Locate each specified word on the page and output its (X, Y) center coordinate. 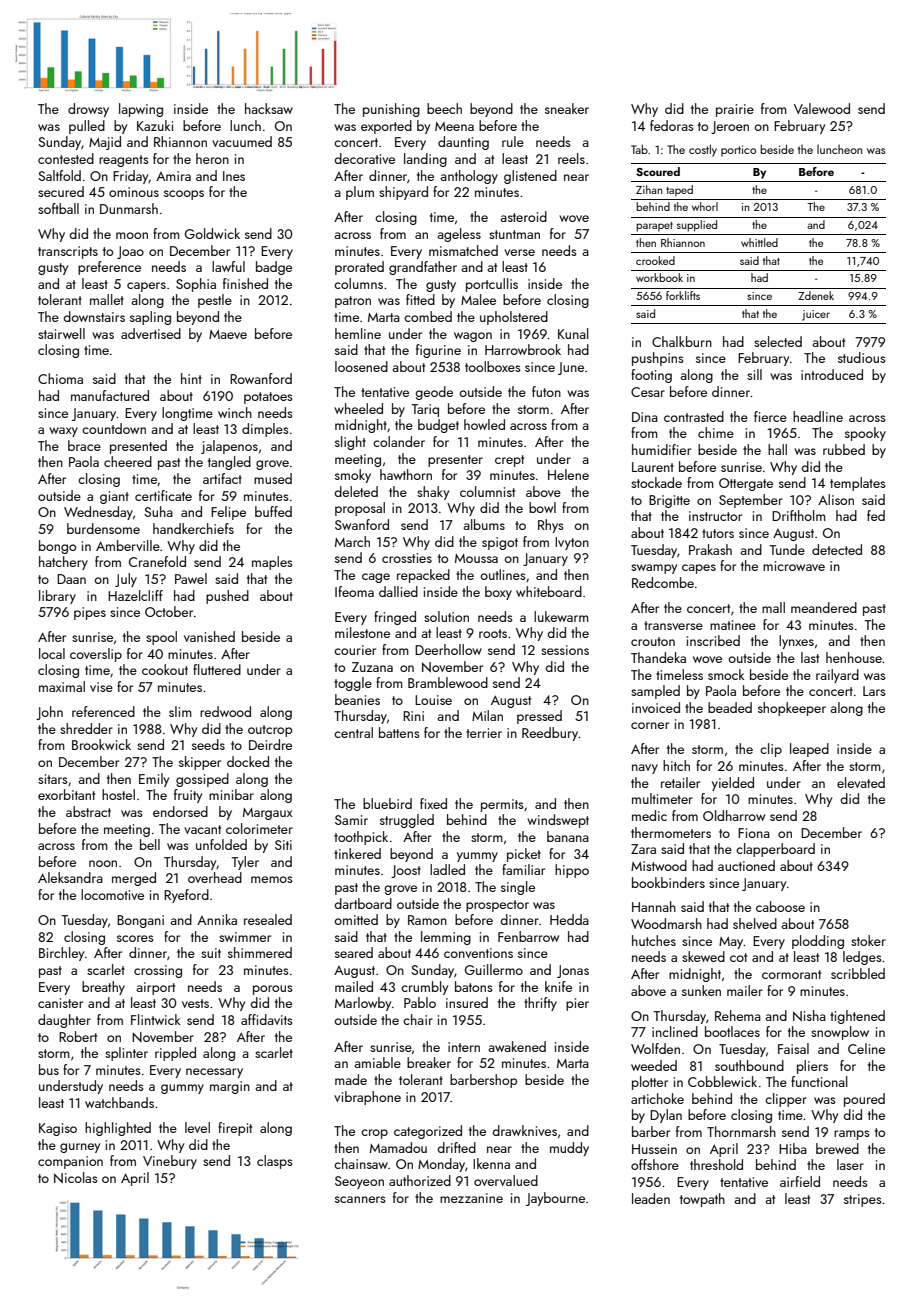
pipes (90, 613)
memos (272, 879)
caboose (780, 906)
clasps (275, 1162)
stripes (863, 1200)
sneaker (567, 108)
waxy (63, 432)
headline (818, 416)
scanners (360, 1199)
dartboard (363, 903)
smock (726, 674)
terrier (484, 733)
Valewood (822, 108)
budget (438, 426)
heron (212, 158)
